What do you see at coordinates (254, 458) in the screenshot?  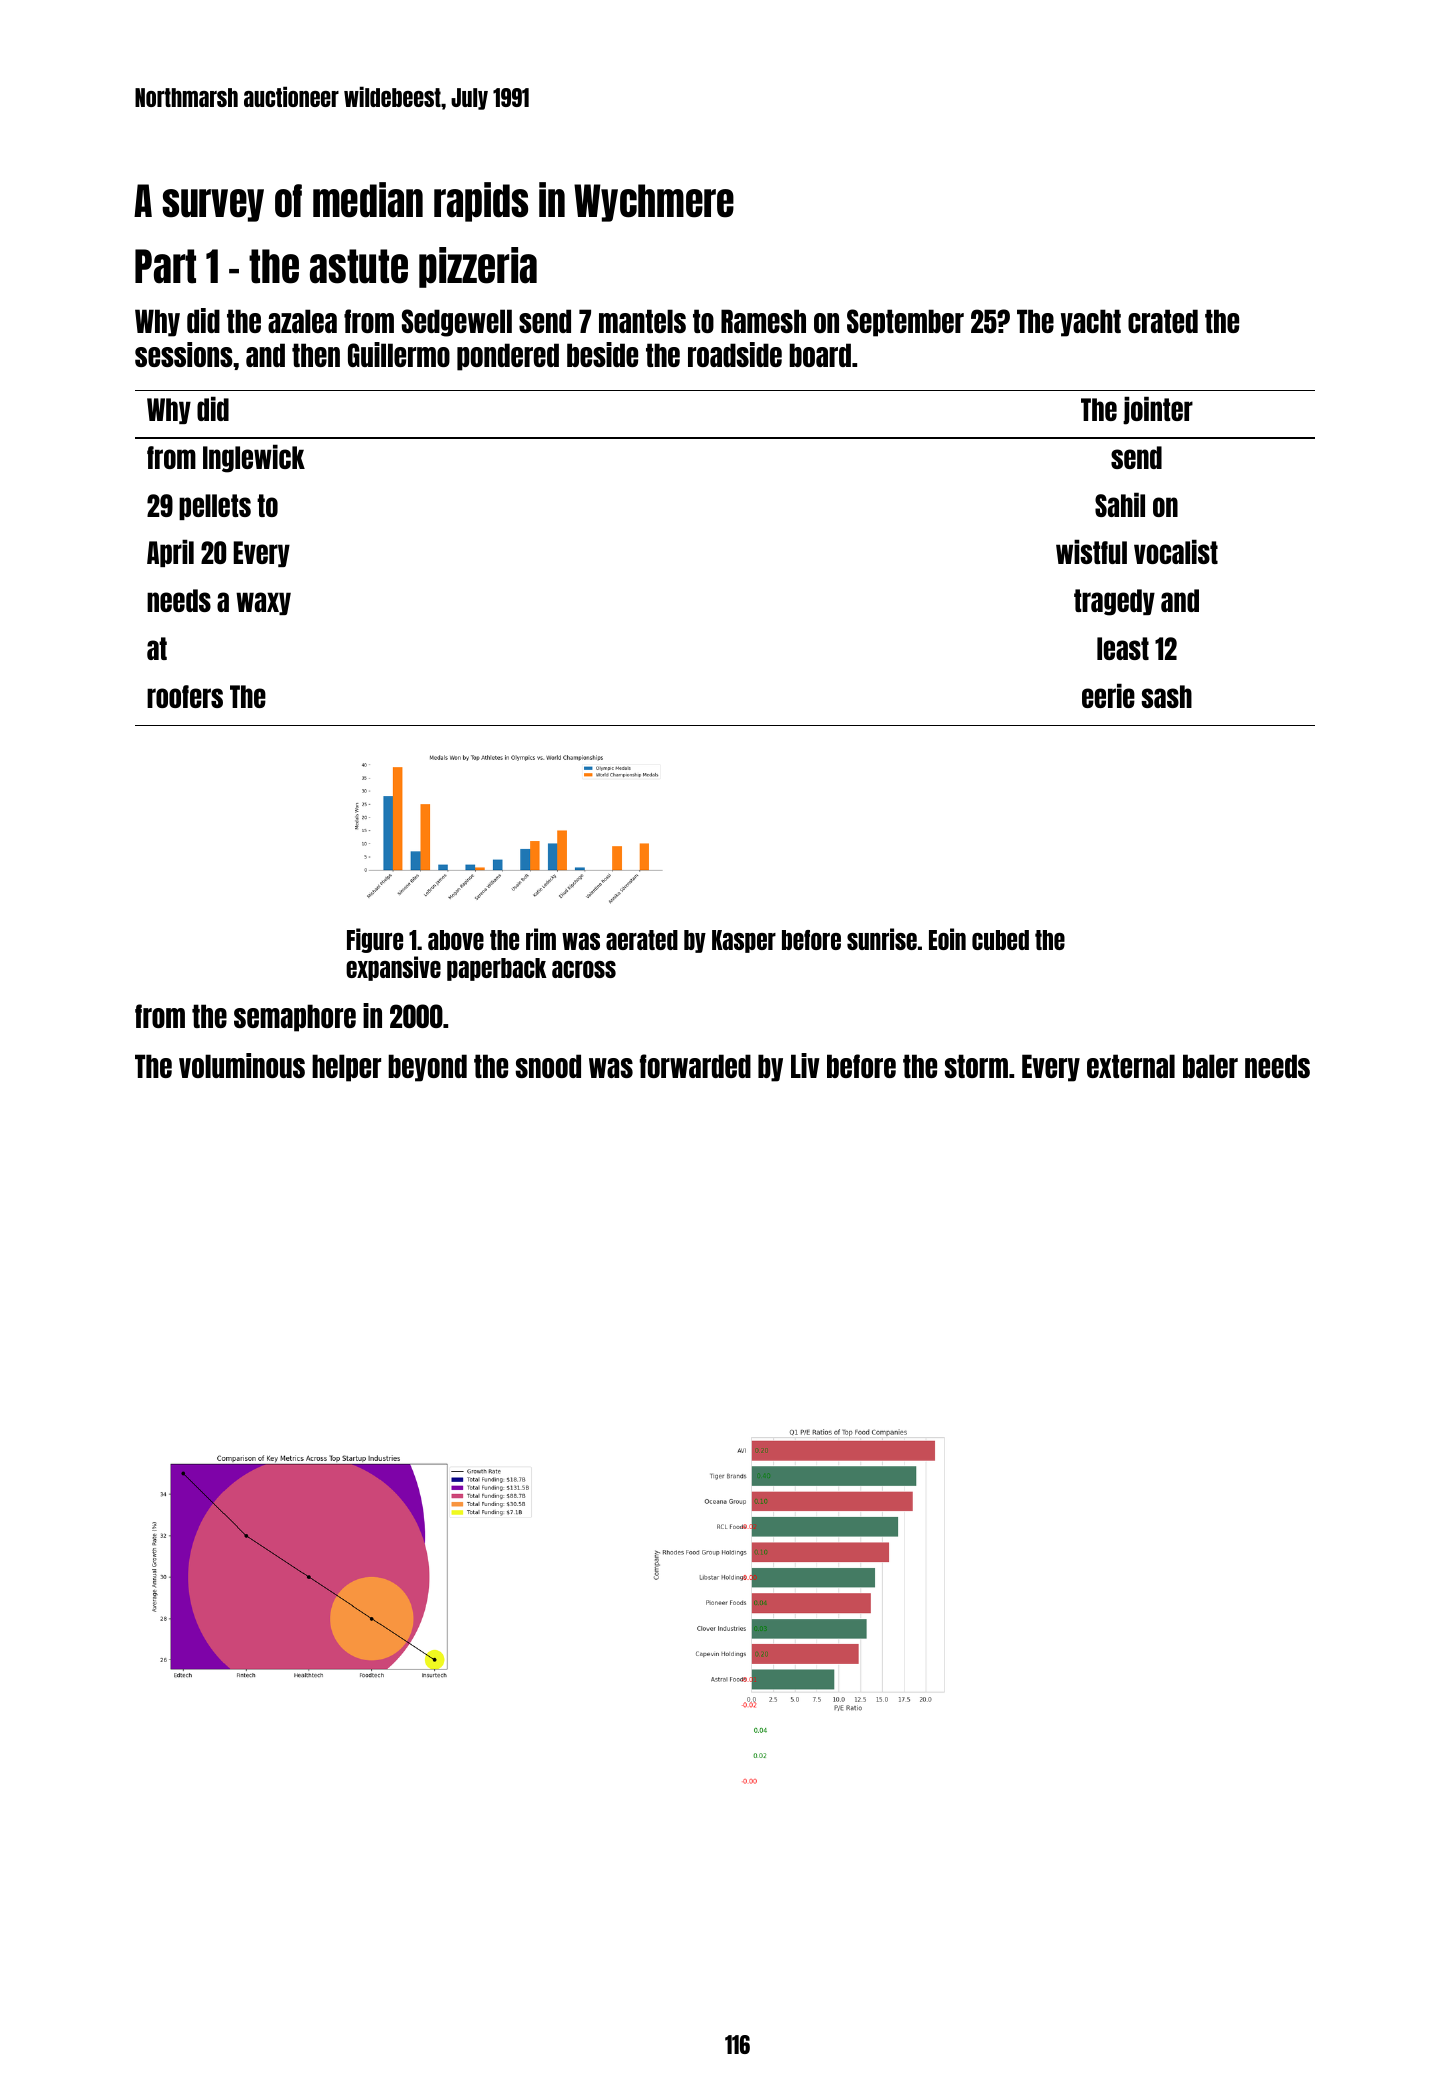 I see `Inglewick` at bounding box center [254, 458].
